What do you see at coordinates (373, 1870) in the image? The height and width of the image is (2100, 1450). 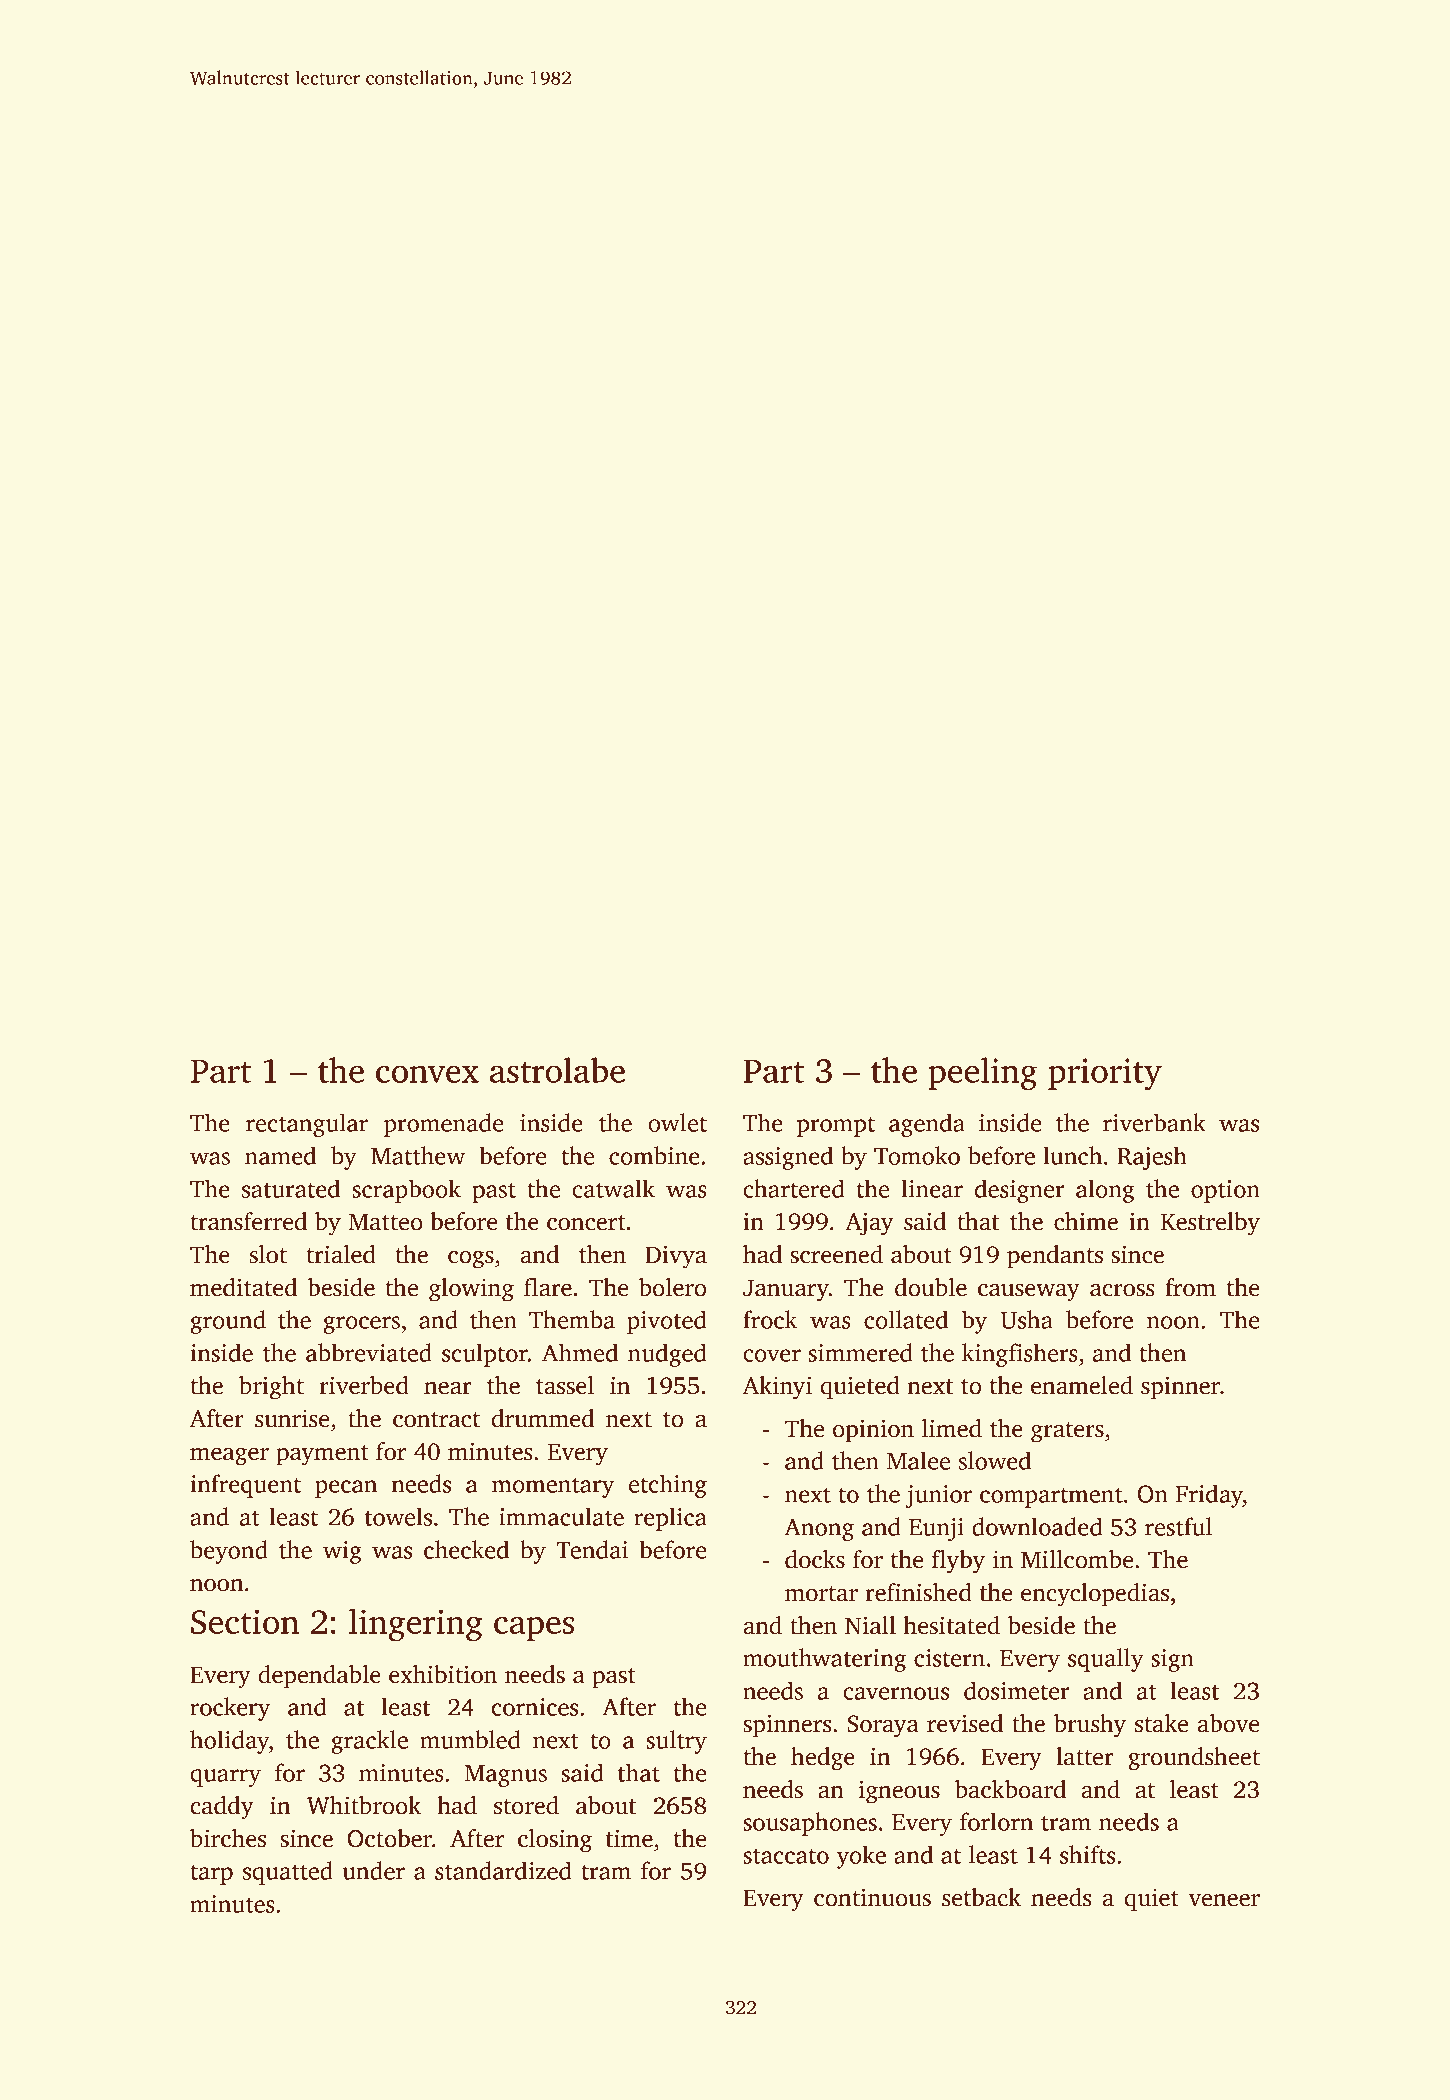 I see `under` at bounding box center [373, 1870].
